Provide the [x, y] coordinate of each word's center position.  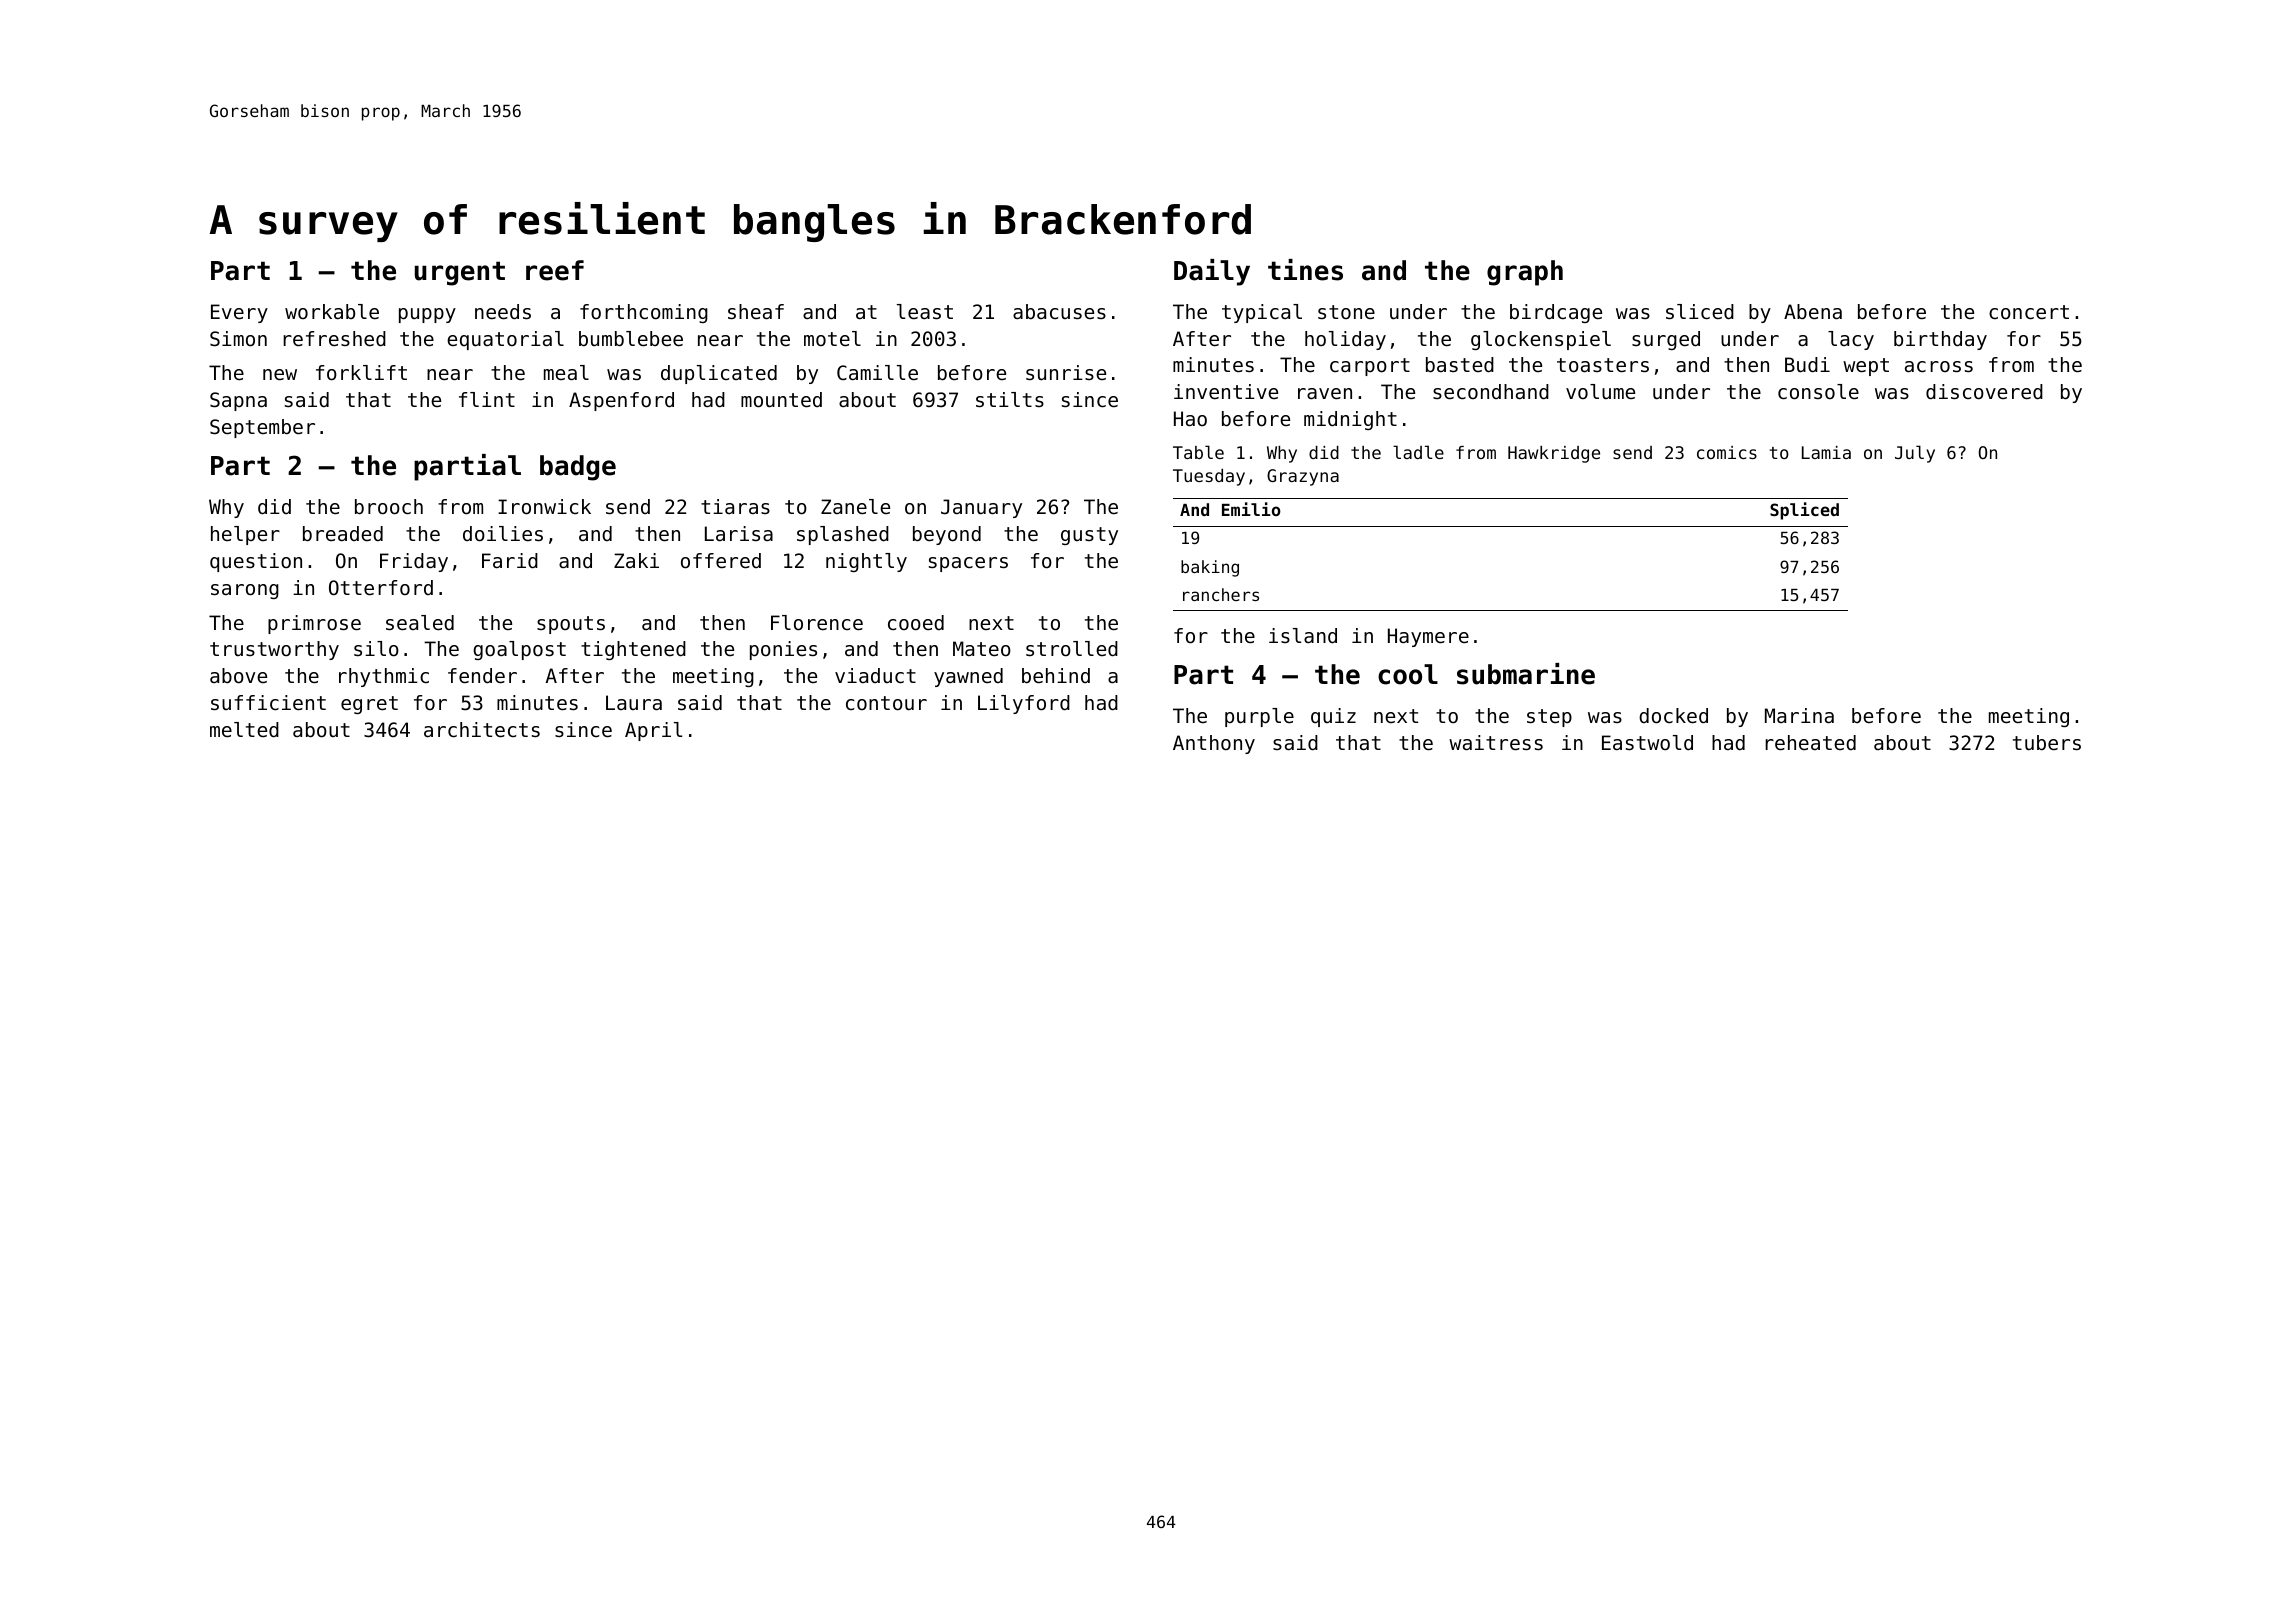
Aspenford [621, 401]
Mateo [982, 649]
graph [1525, 273]
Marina [1799, 716]
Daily [1212, 272]
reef [555, 270]
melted [244, 730]
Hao [1190, 419]
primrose [314, 624]
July [1915, 454]
